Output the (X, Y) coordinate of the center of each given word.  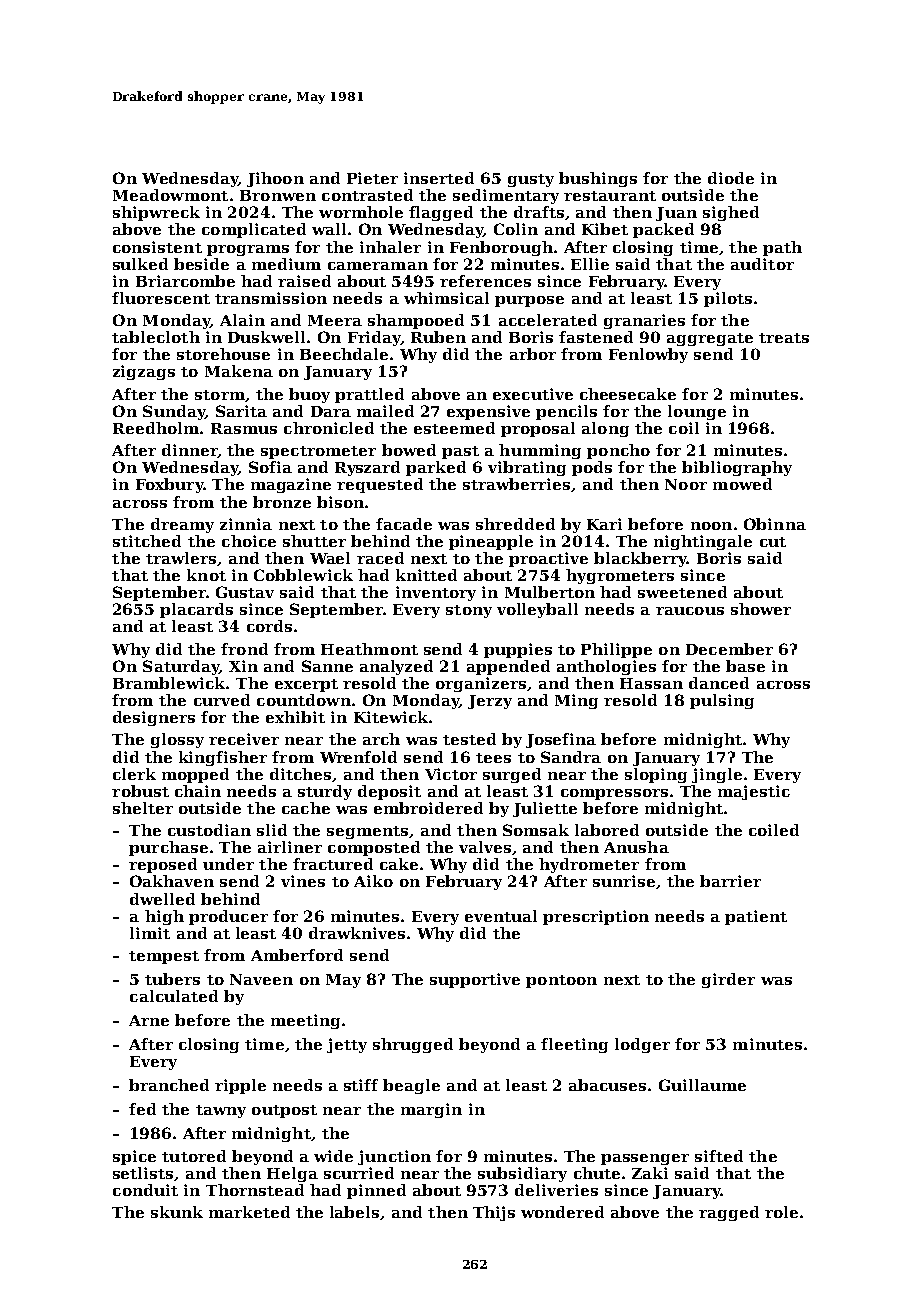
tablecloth (156, 337)
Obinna (775, 524)
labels (354, 1212)
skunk (177, 1212)
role (781, 1212)
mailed (385, 411)
